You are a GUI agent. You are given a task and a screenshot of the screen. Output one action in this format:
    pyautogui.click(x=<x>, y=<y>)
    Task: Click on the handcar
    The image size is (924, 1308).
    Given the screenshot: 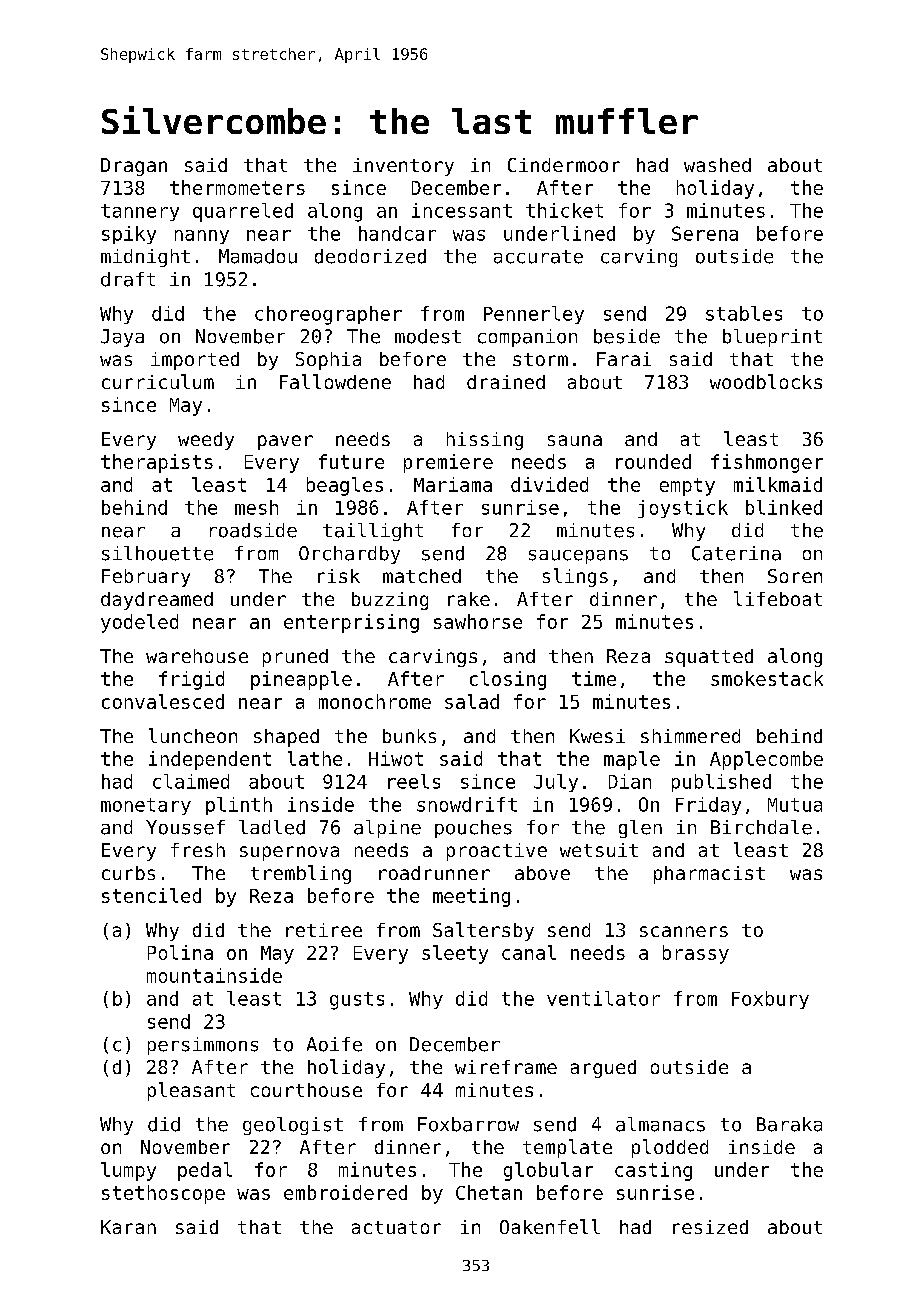 What is the action you would take?
    pyautogui.click(x=397, y=233)
